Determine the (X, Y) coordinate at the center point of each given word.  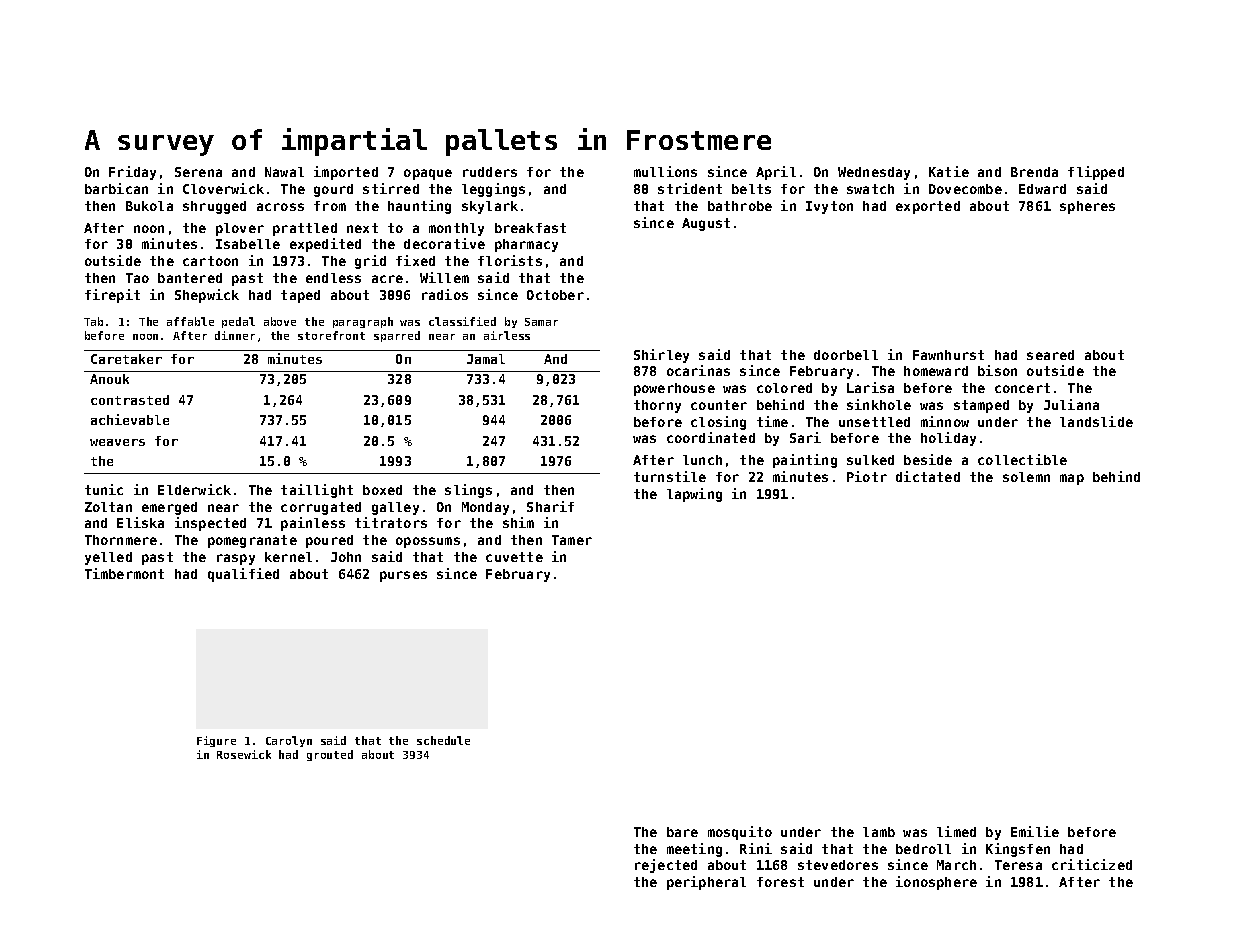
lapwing (694, 495)
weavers (117, 442)
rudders (490, 172)
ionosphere (936, 883)
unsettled (874, 422)
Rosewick (244, 754)
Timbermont (124, 573)
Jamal (486, 359)
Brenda (1034, 172)
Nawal (284, 172)
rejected (666, 866)
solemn (1026, 477)
